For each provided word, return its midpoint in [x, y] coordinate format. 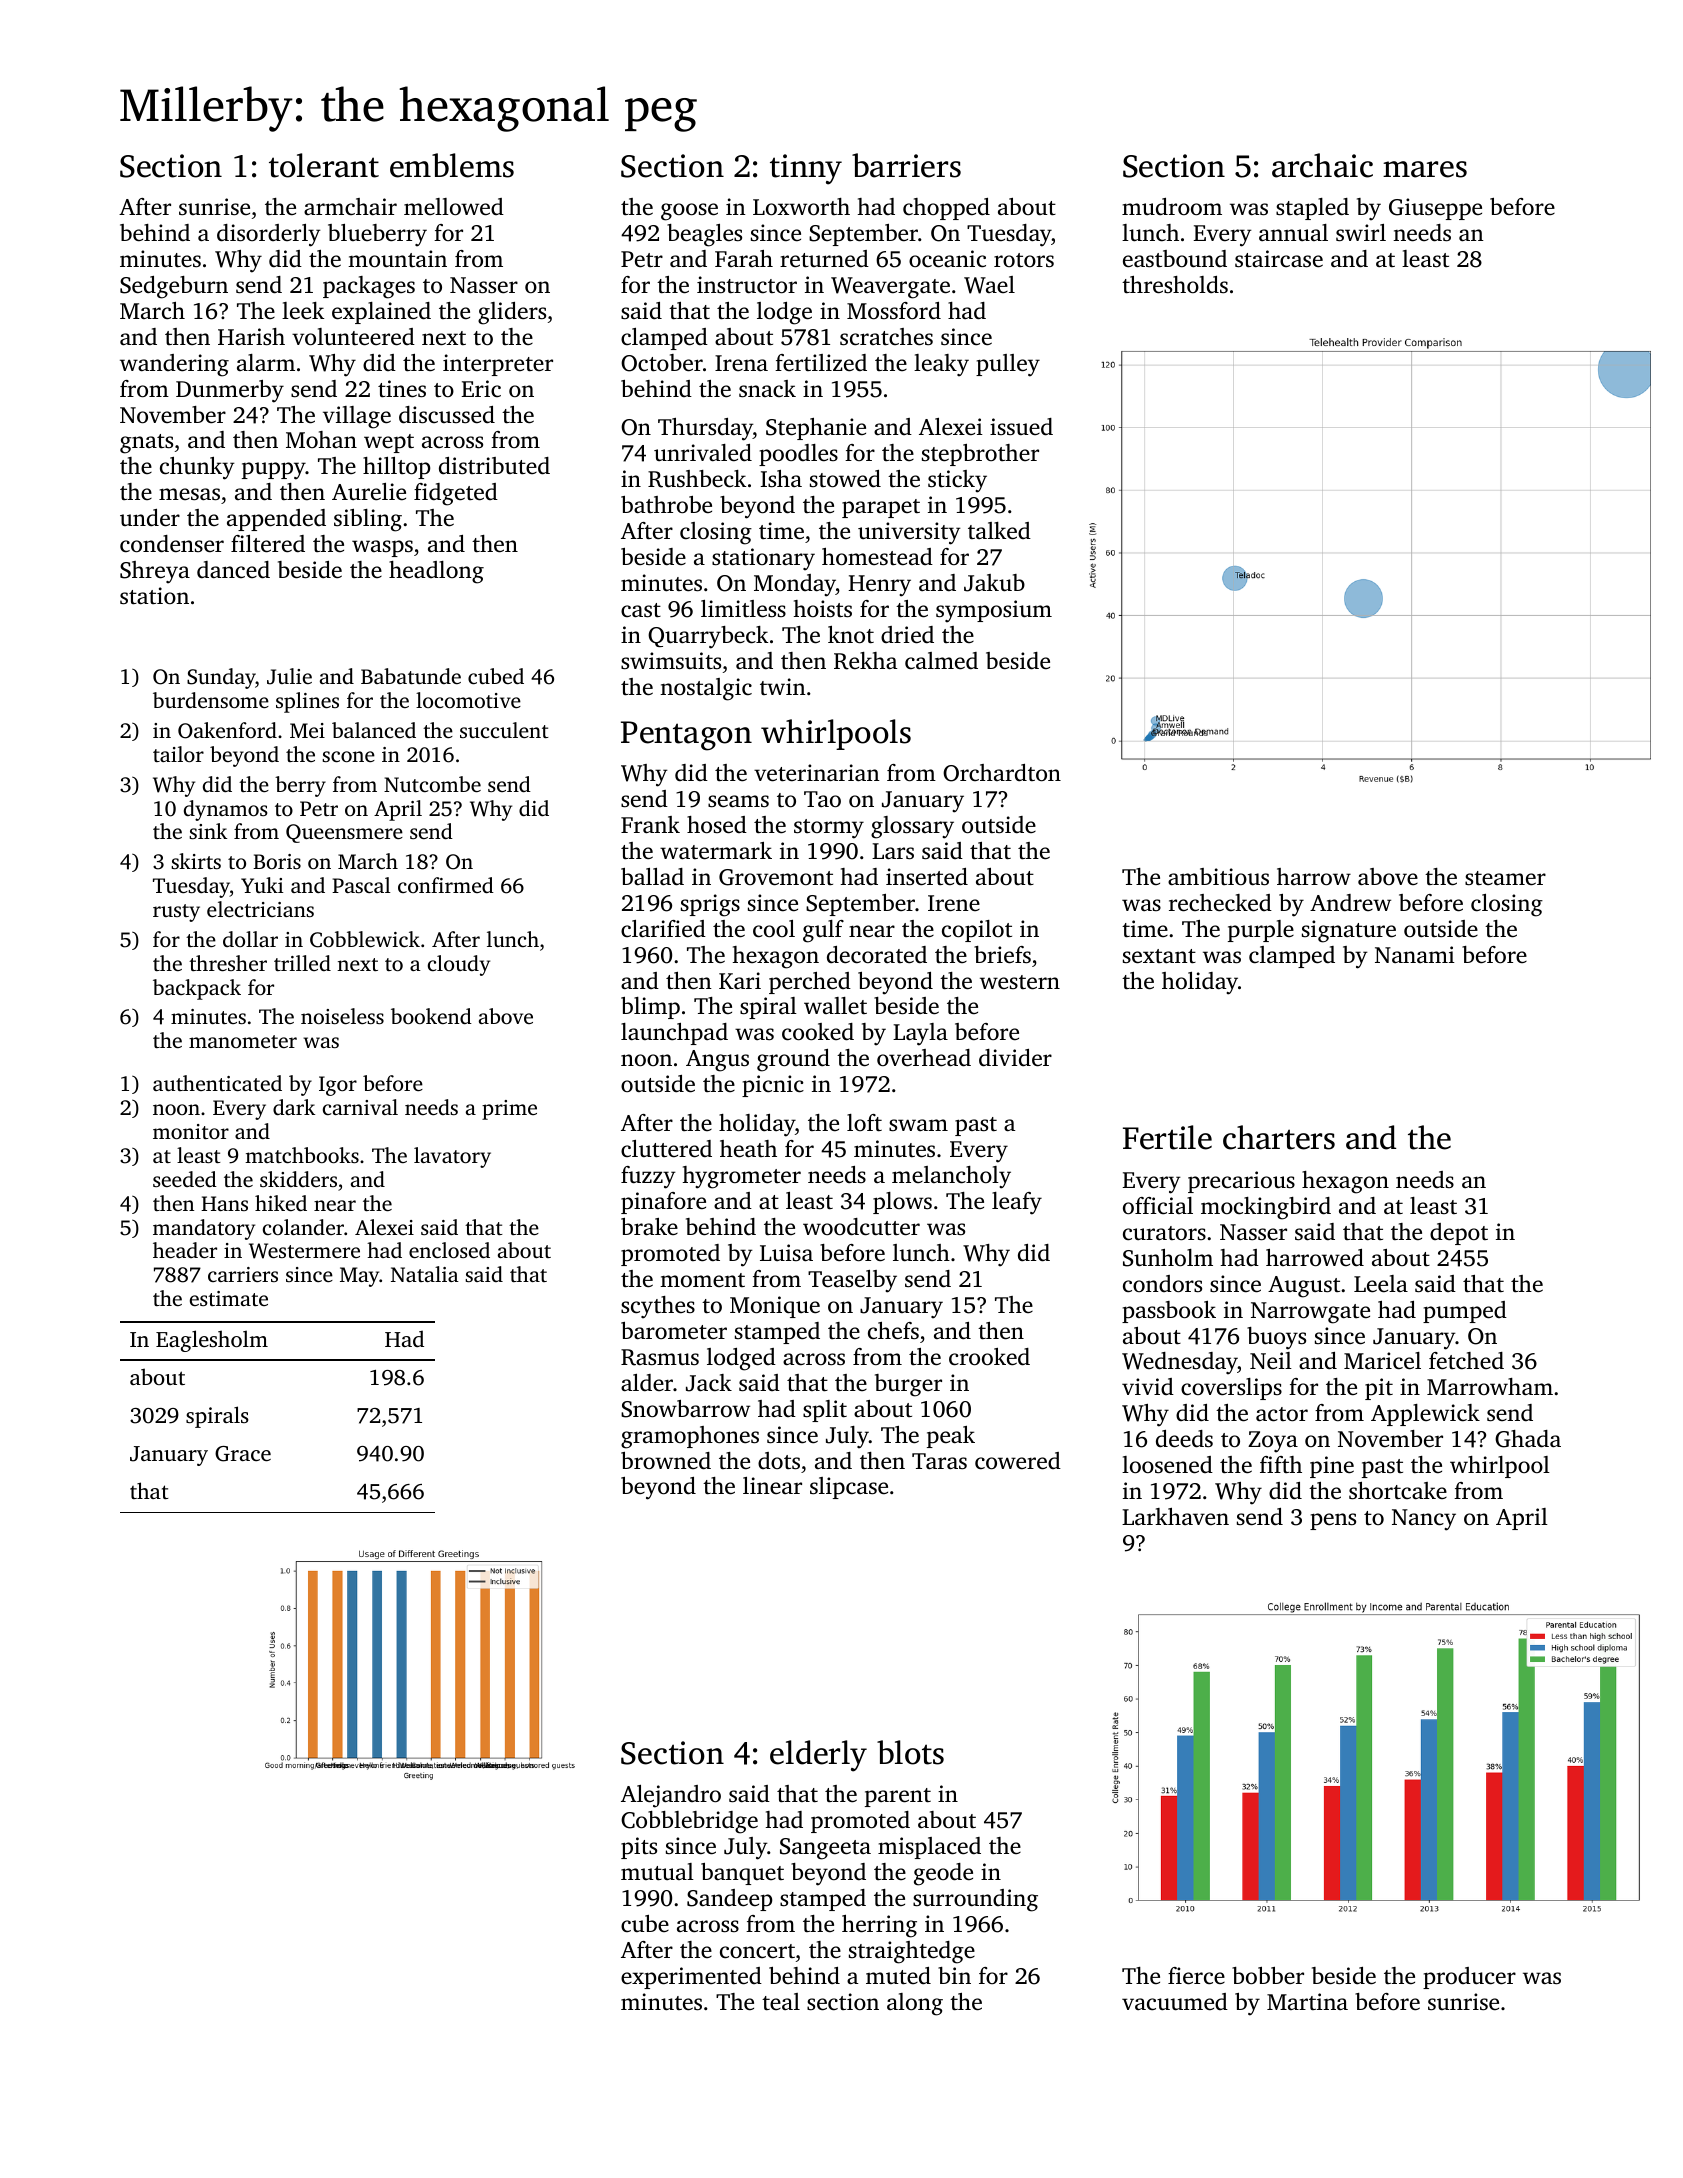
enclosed [449, 1250]
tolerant [324, 165]
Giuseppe [1435, 209]
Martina [1307, 2001]
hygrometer [742, 1177]
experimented [691, 1978]
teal [781, 2001]
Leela [1381, 1284]
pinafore [663, 1203]
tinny [806, 169]
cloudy [459, 965]
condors [1162, 1284]
